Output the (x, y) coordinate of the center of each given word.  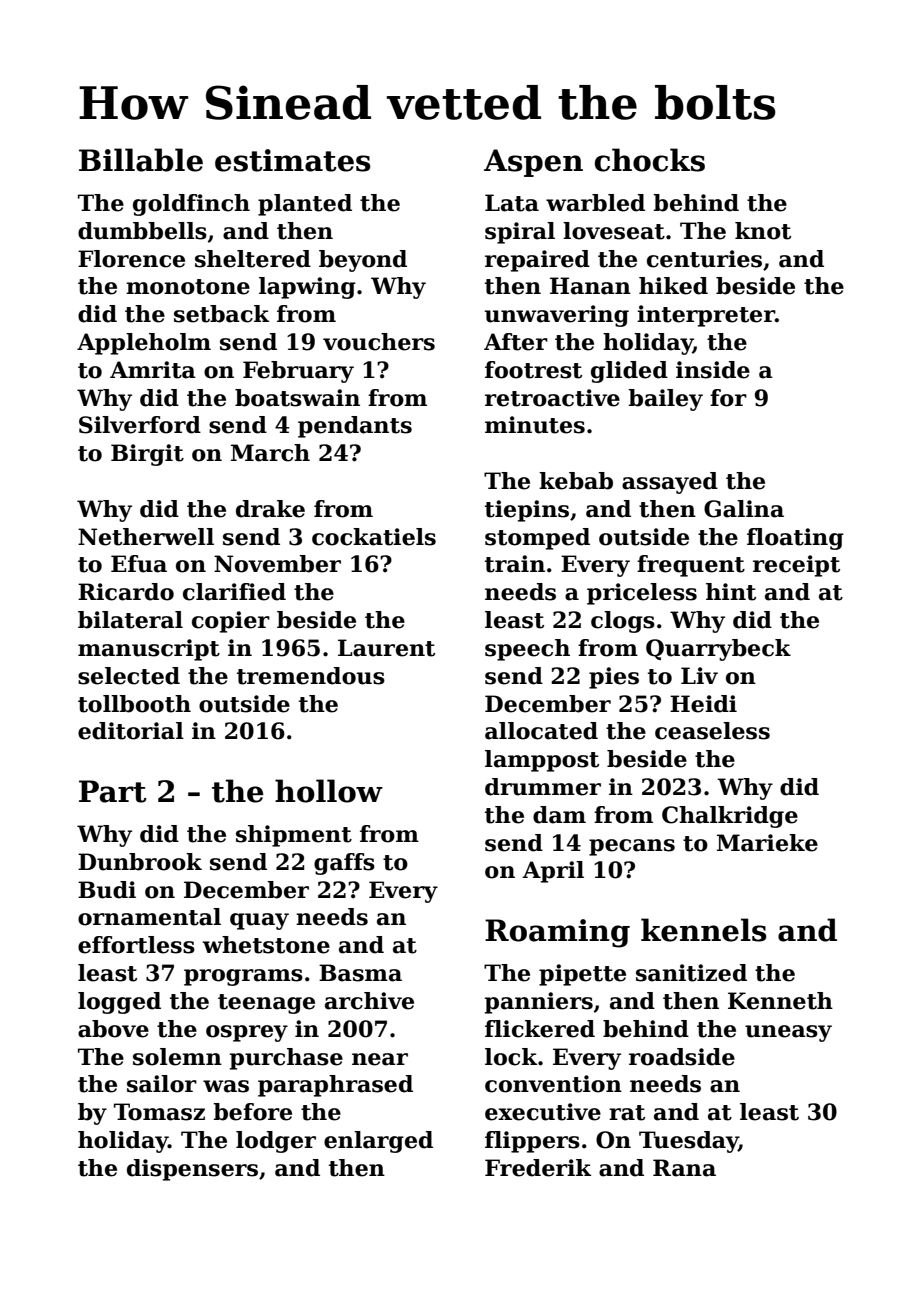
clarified (234, 592)
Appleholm (144, 344)
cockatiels (374, 537)
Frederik (538, 1168)
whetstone (266, 945)
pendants (355, 427)
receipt (796, 566)
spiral (520, 233)
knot (763, 231)
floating (795, 539)
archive (369, 1001)
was (226, 1086)
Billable (141, 160)
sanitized (691, 973)
